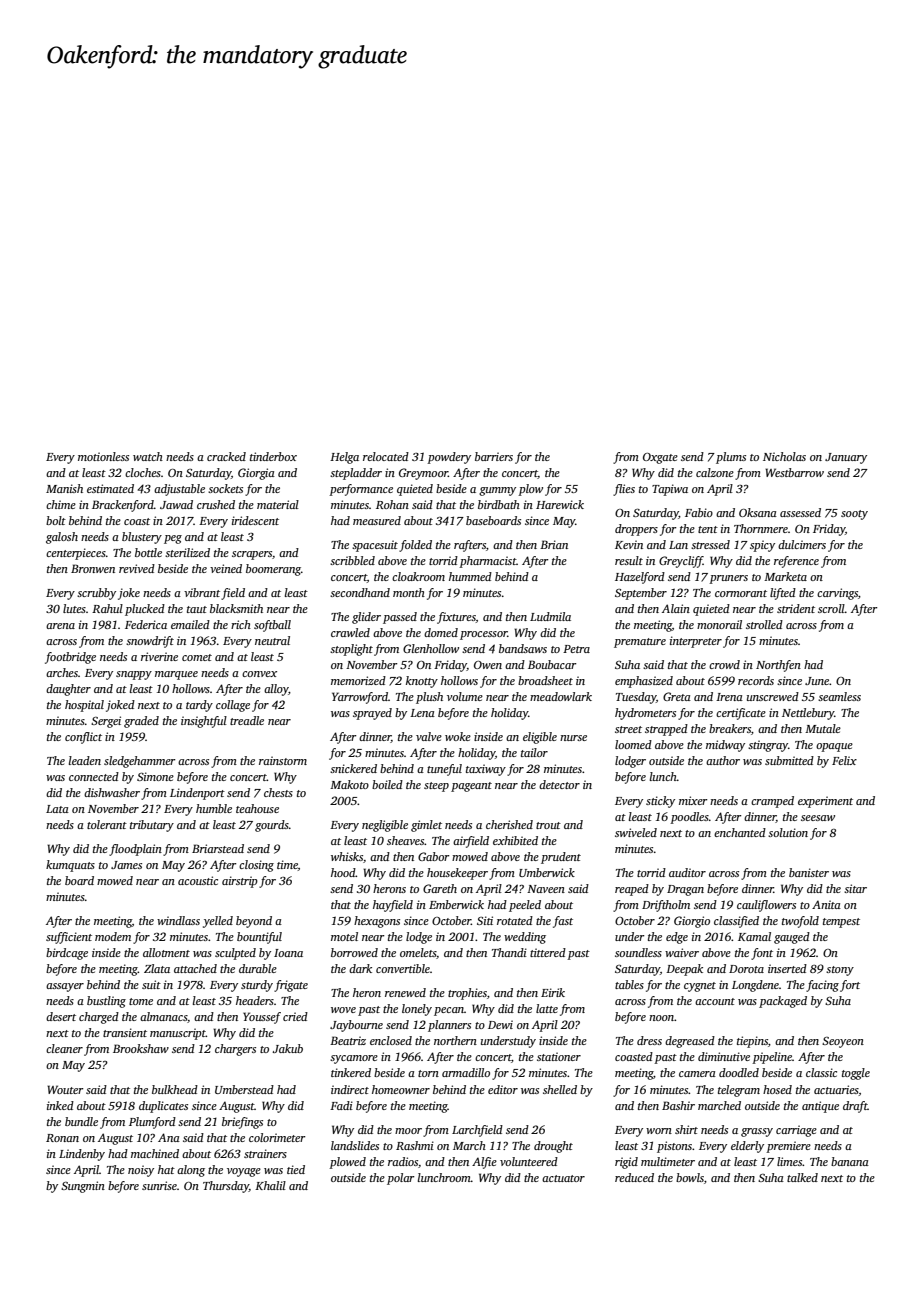 This page has width=924, height=1308. I want to click on elderly, so click(747, 1147).
